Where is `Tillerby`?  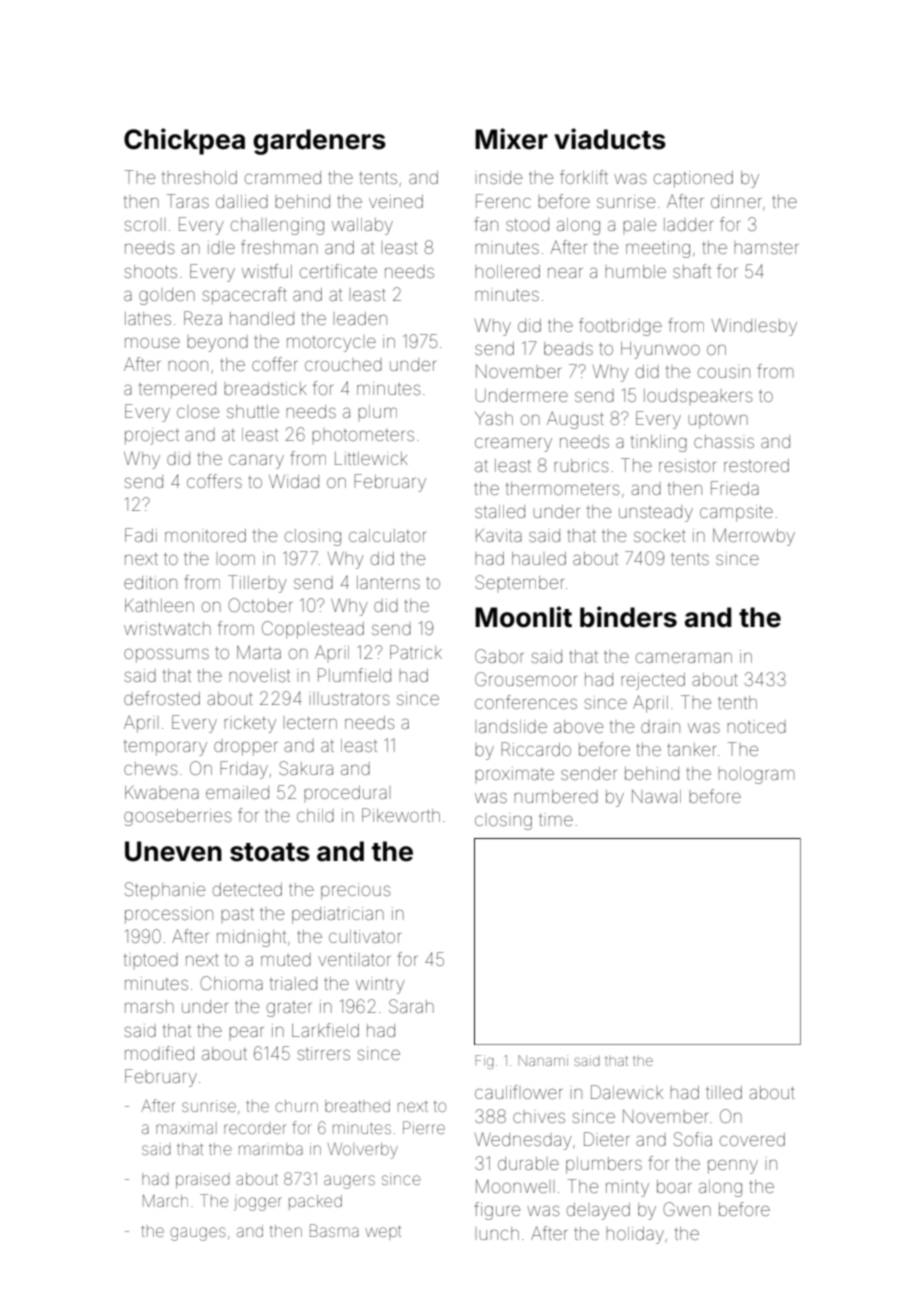 Tillerby is located at coordinates (257, 584).
